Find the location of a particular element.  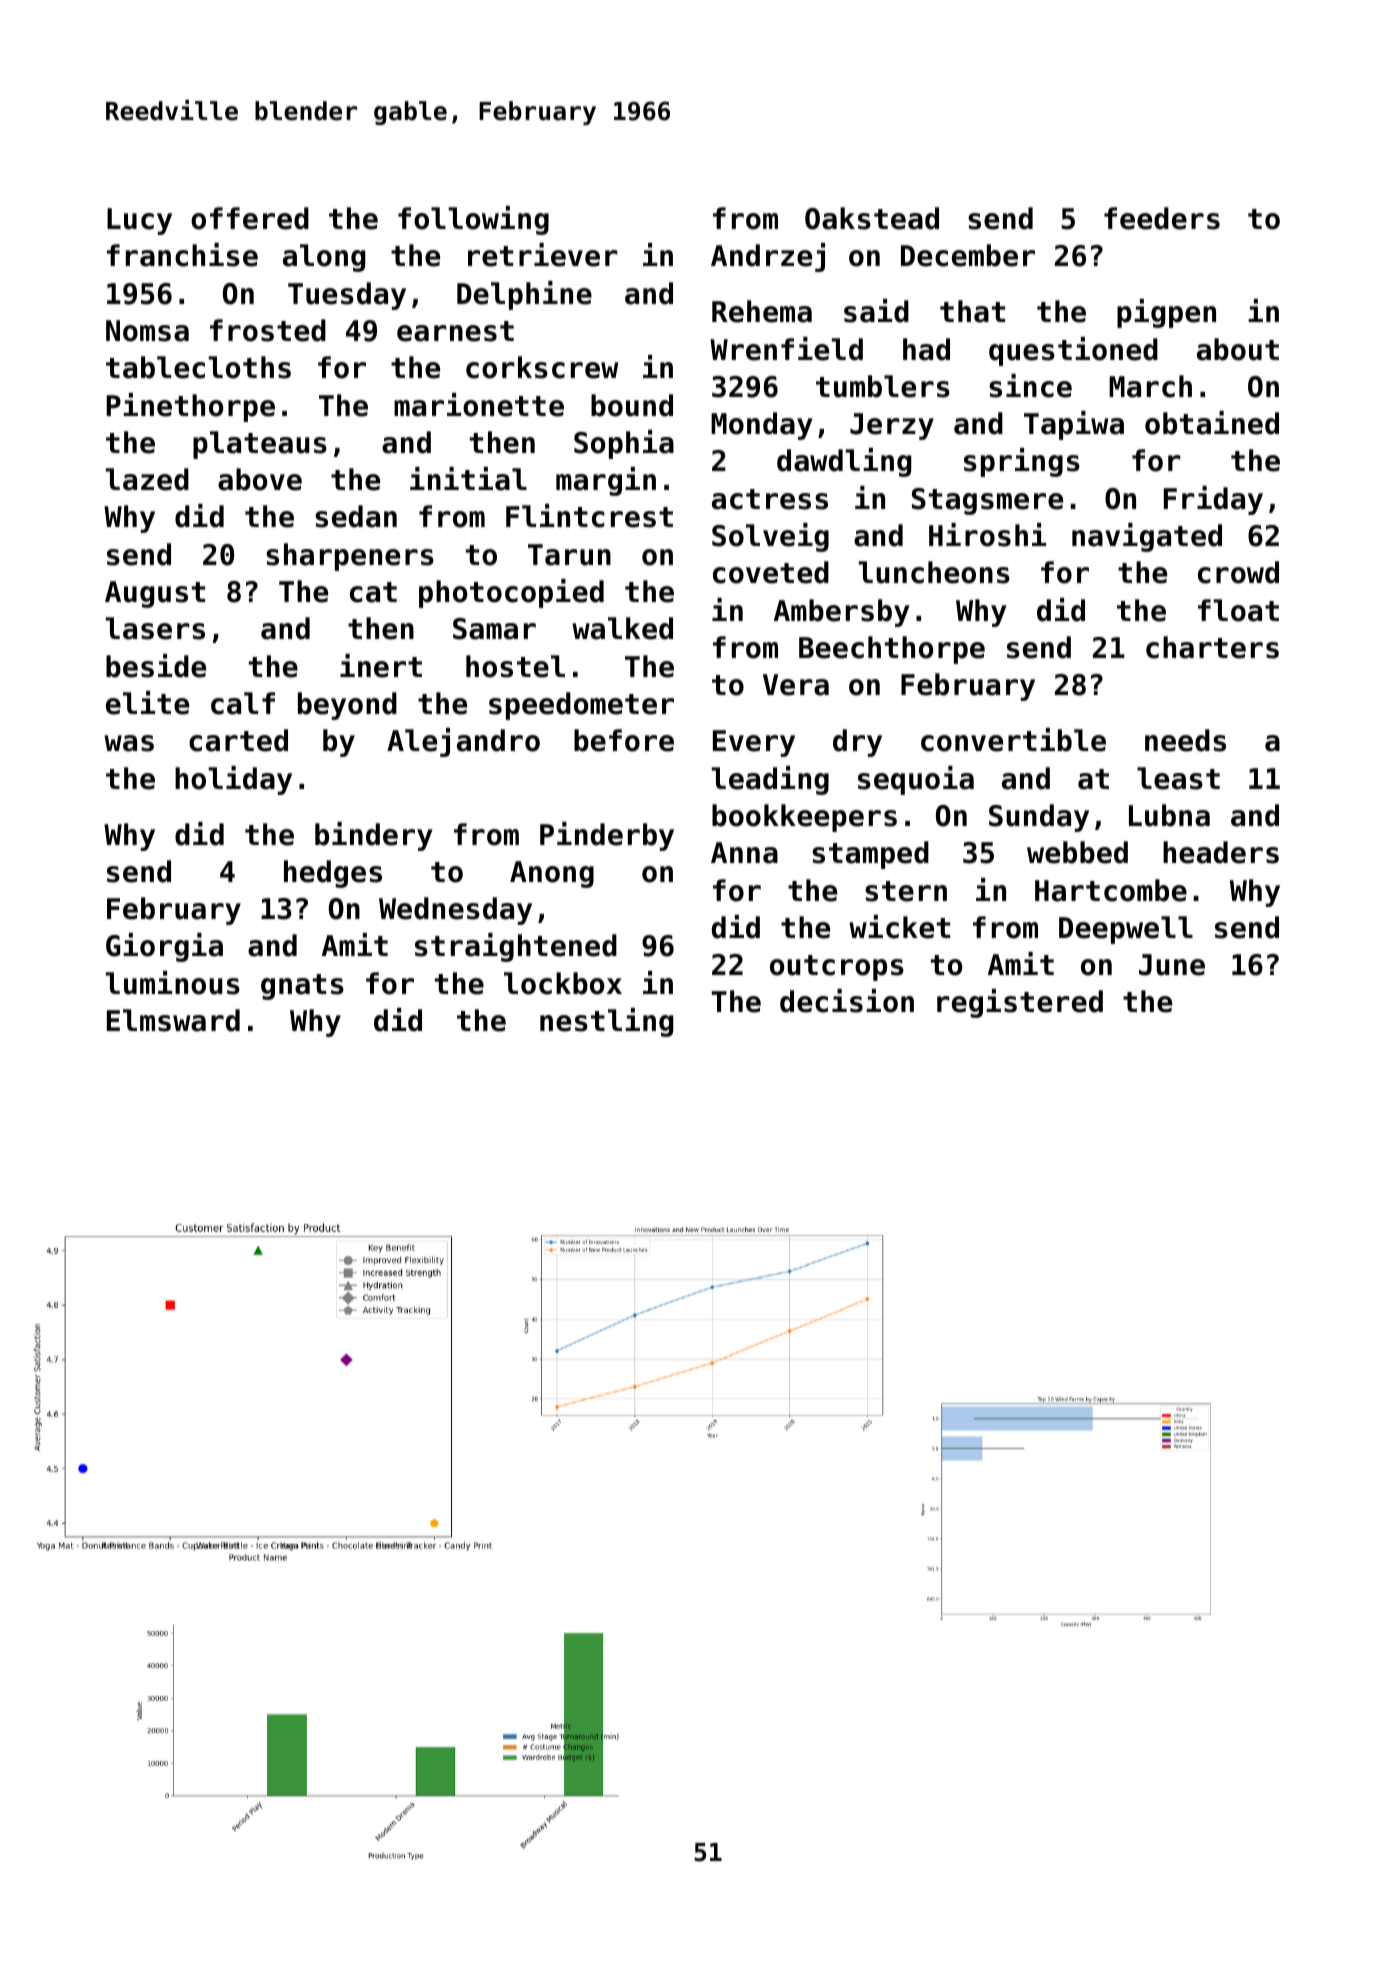

questioned is located at coordinates (1073, 351).
